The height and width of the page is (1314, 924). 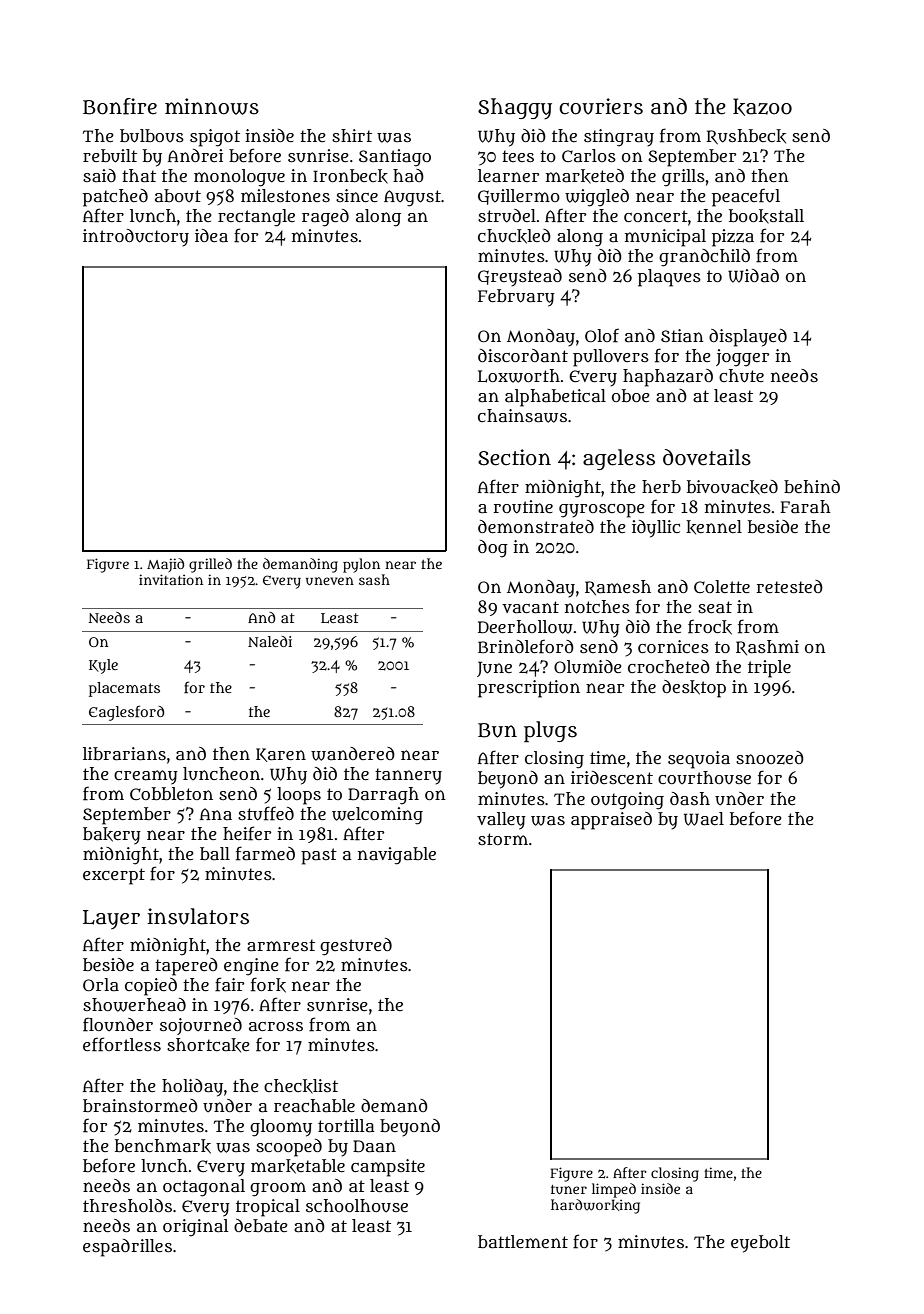 I want to click on chainsaws, so click(x=522, y=416).
